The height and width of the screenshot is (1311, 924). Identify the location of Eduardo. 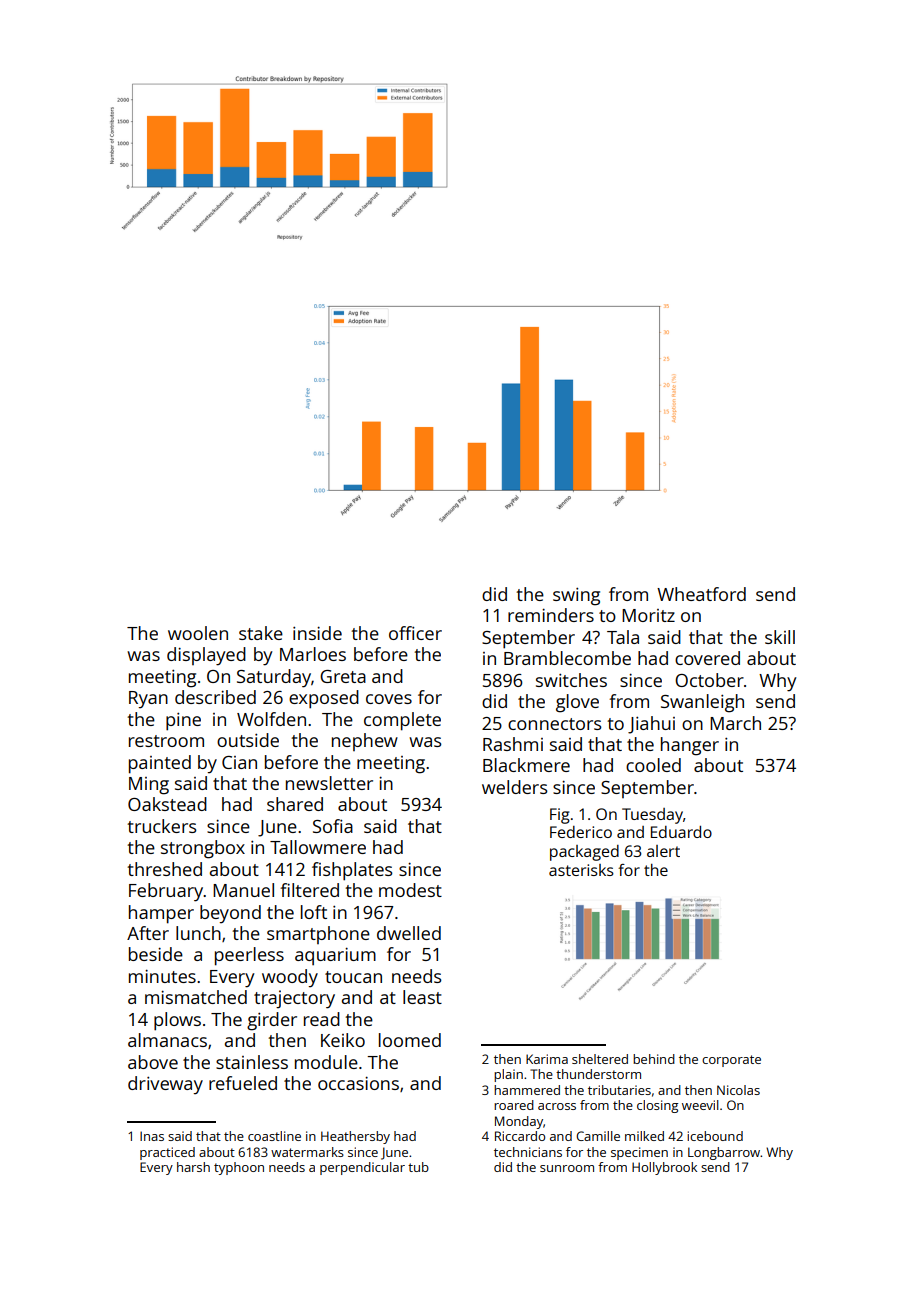
(681, 832).
